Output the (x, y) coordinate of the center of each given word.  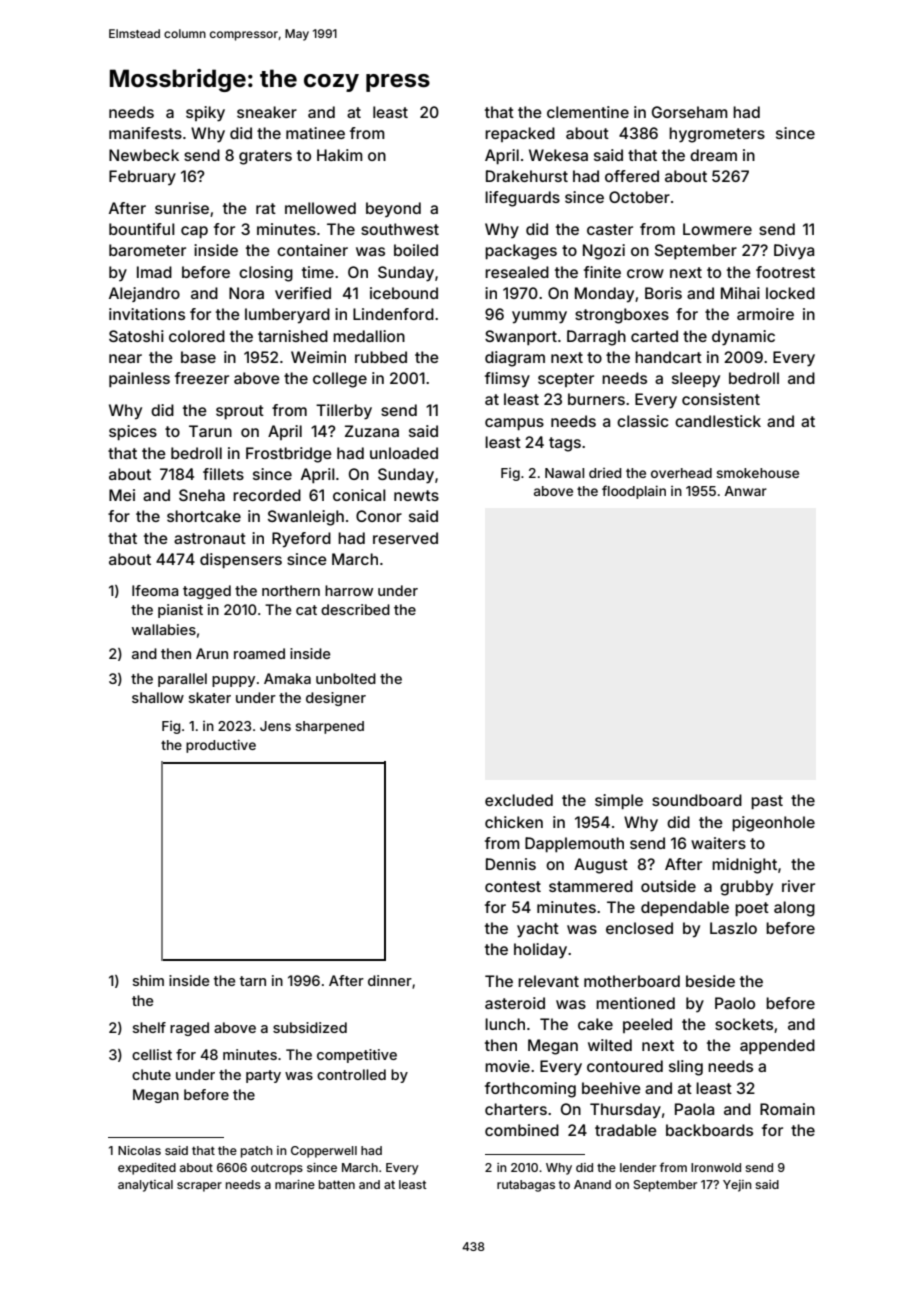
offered (632, 176)
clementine (588, 112)
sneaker (267, 112)
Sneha (202, 495)
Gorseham (690, 112)
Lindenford (393, 314)
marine (295, 1184)
